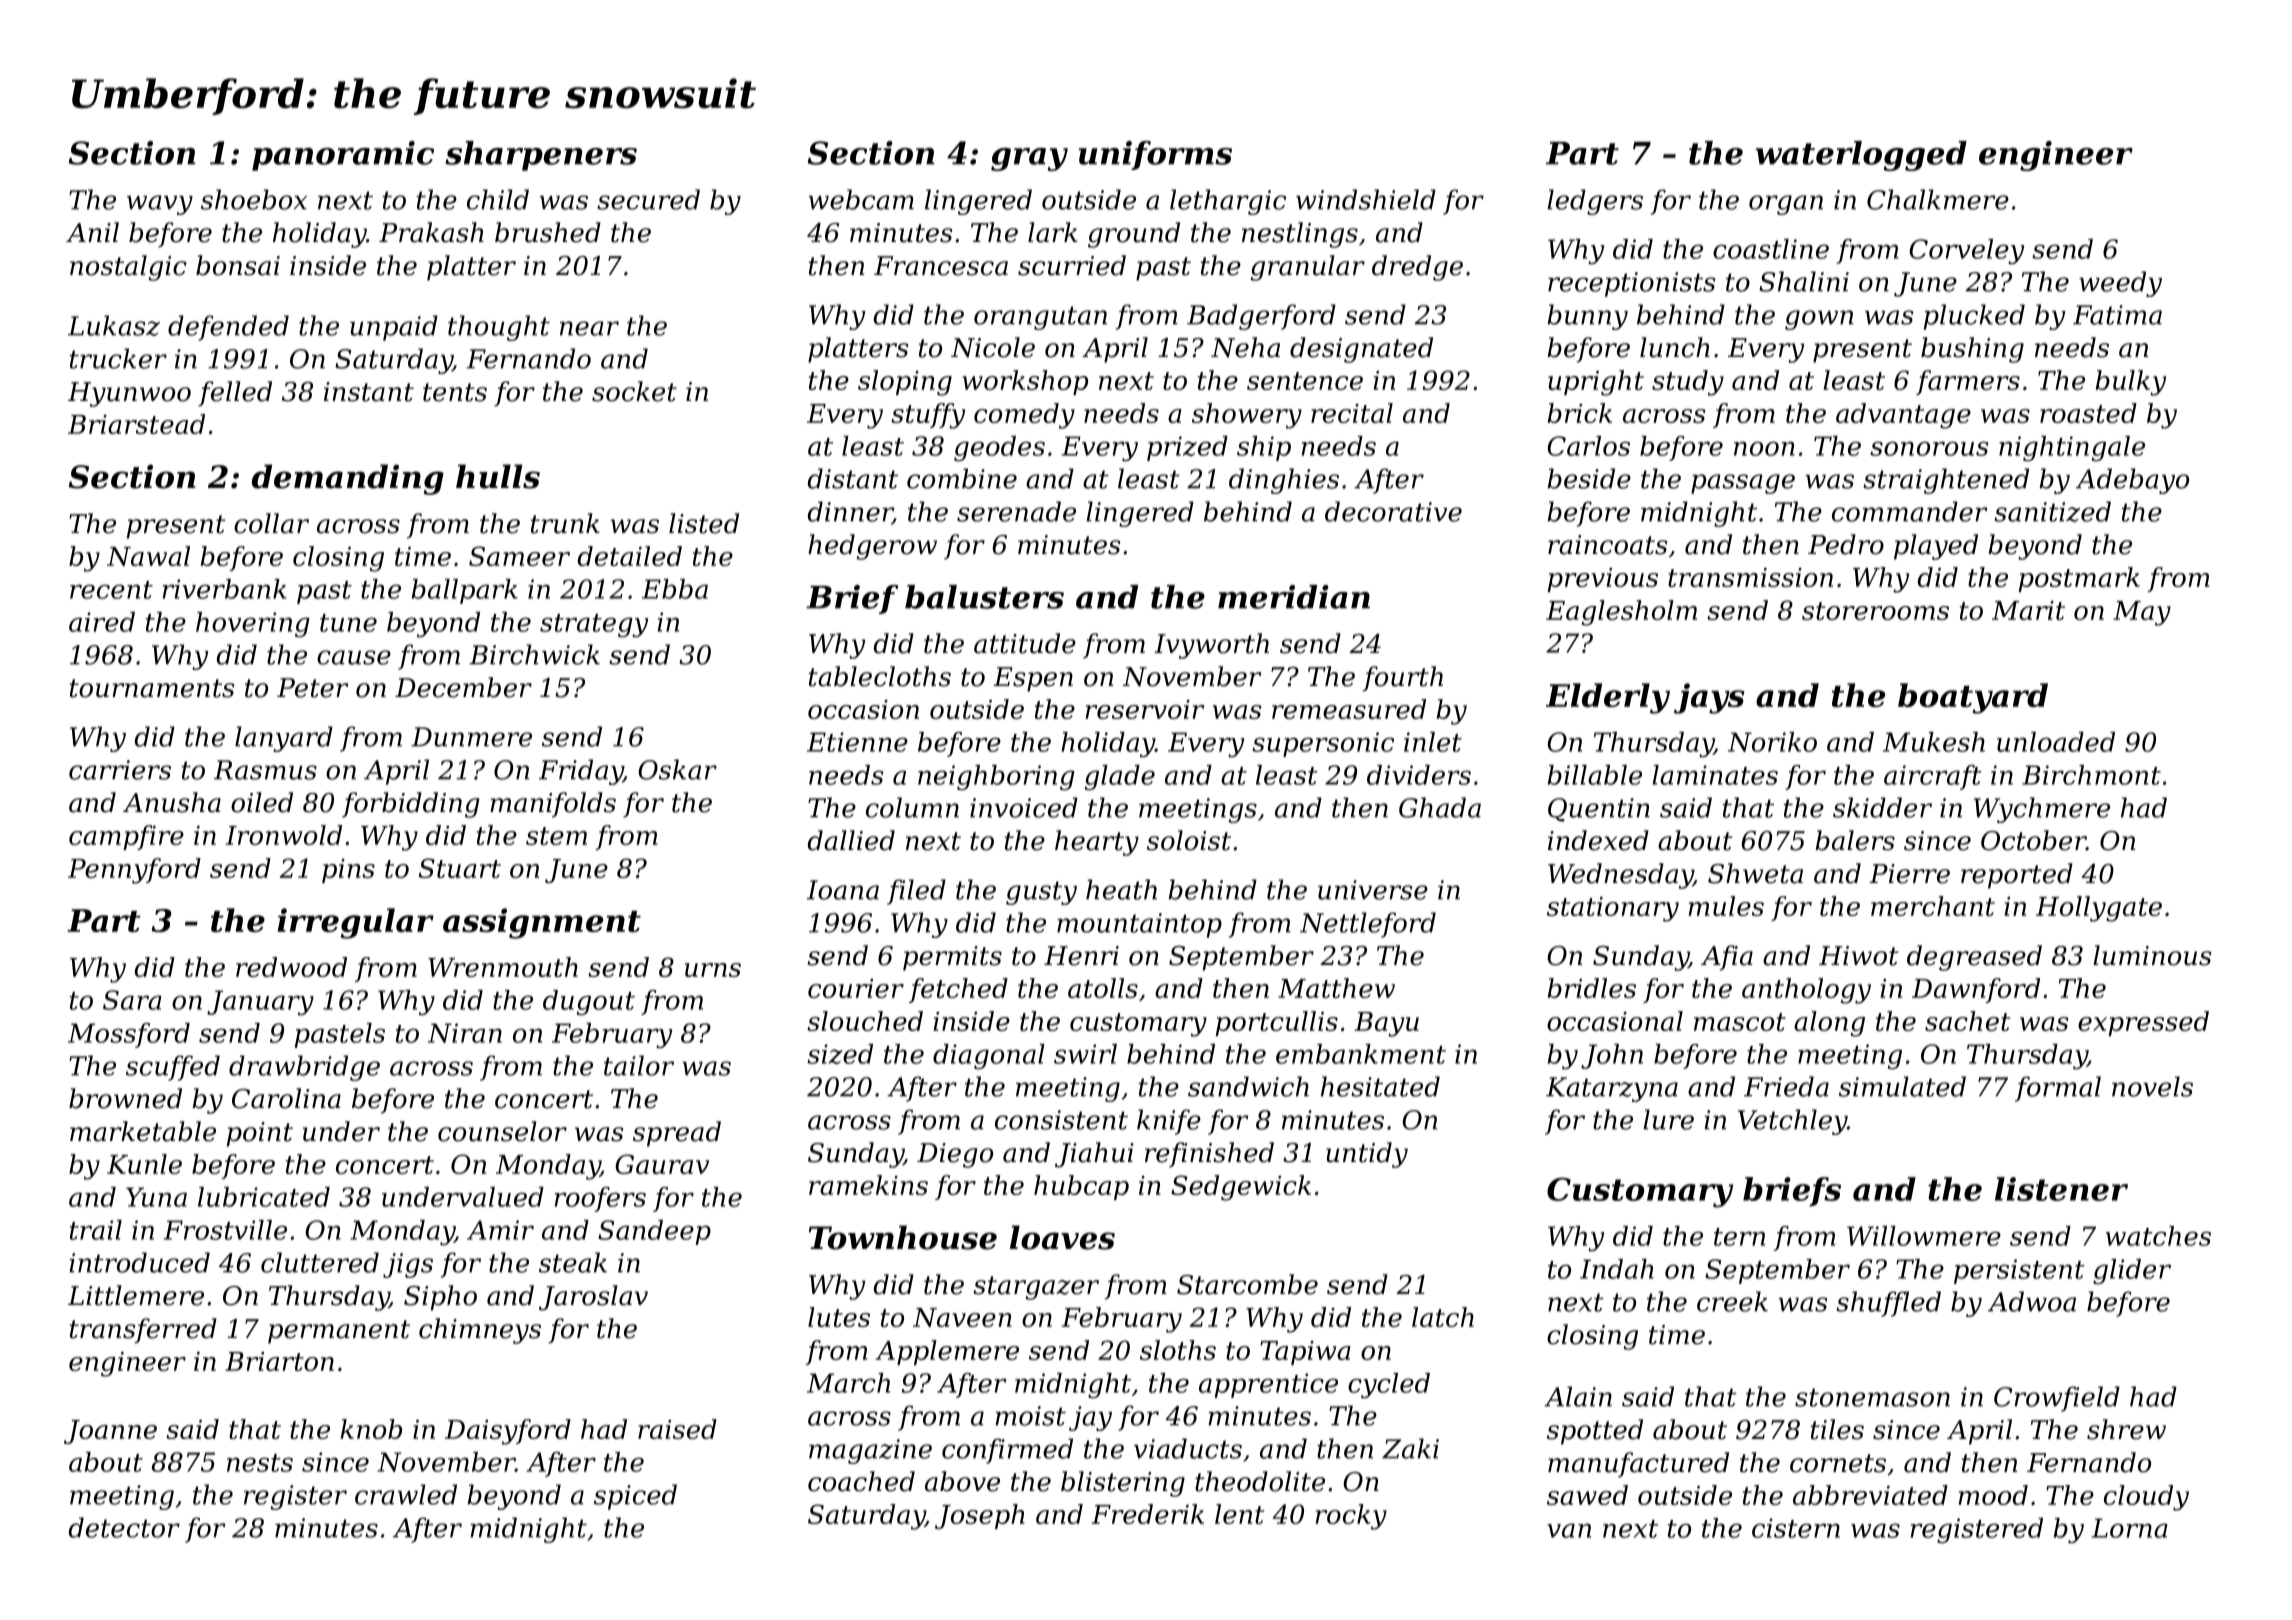  I want to click on Niran, so click(465, 1033).
